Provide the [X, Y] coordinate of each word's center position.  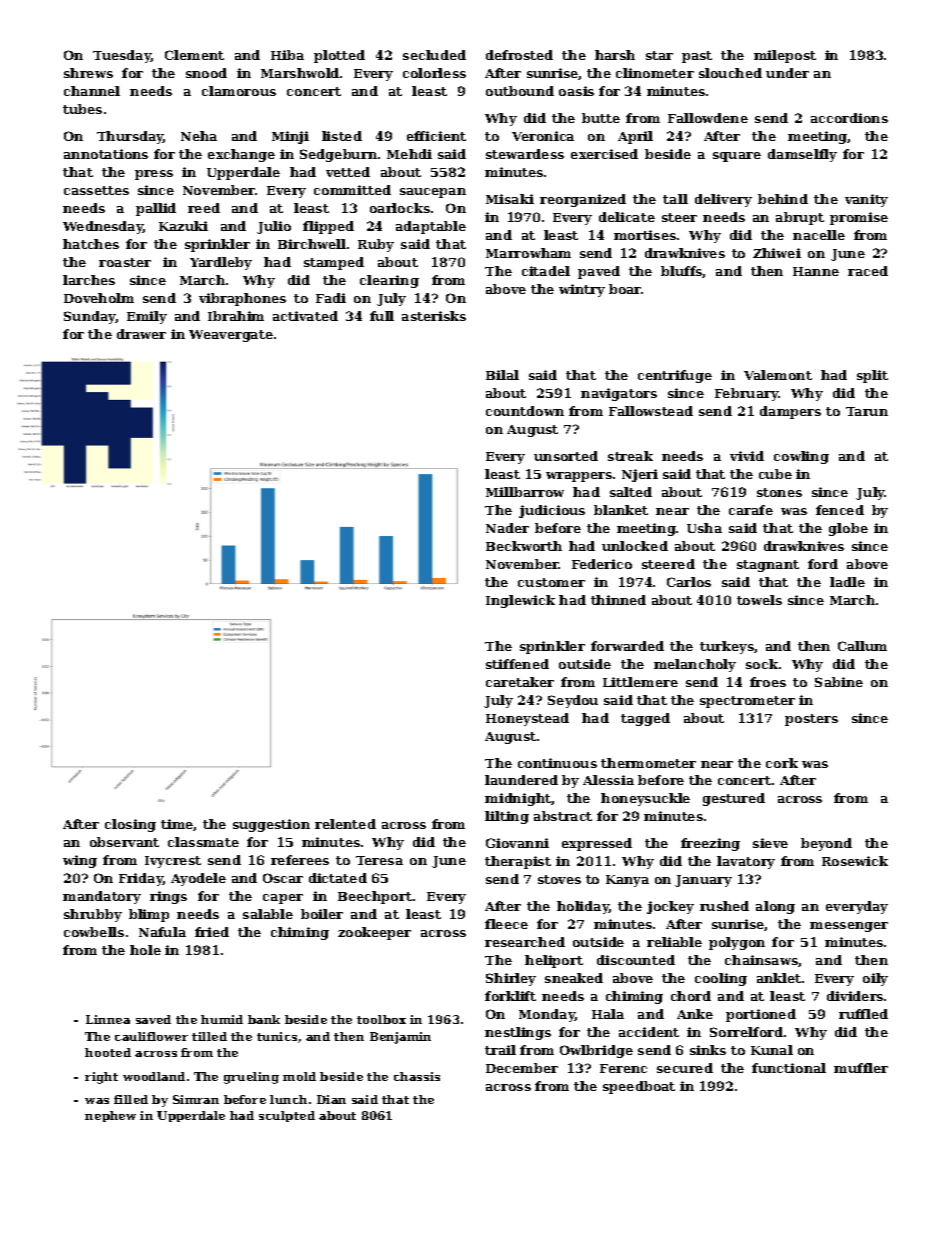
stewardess [525, 154]
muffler [861, 1068]
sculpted [287, 1116]
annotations [106, 154]
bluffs [682, 272]
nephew [110, 1116]
